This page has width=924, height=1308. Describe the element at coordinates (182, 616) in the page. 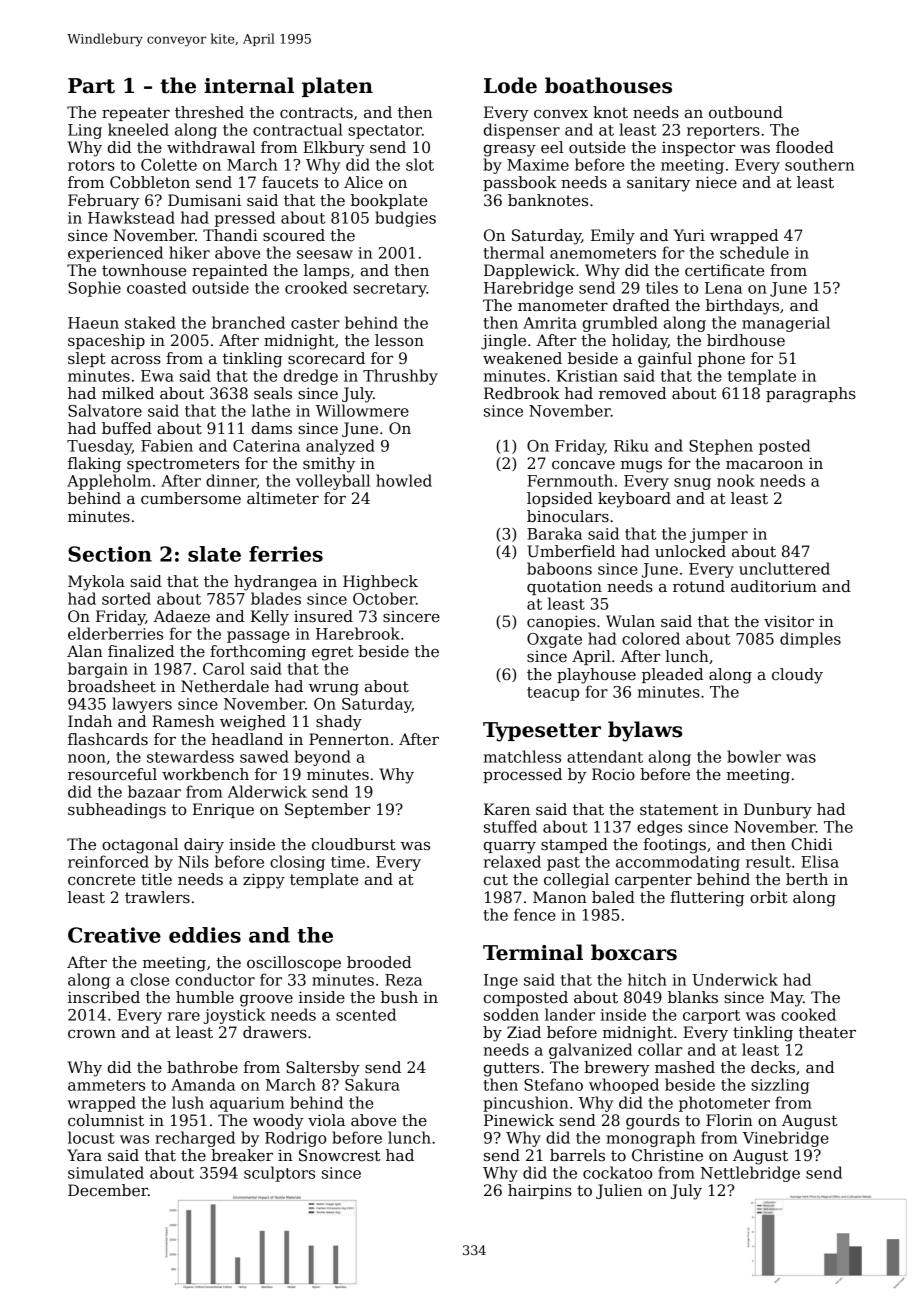

I see `Adaeze` at that location.
